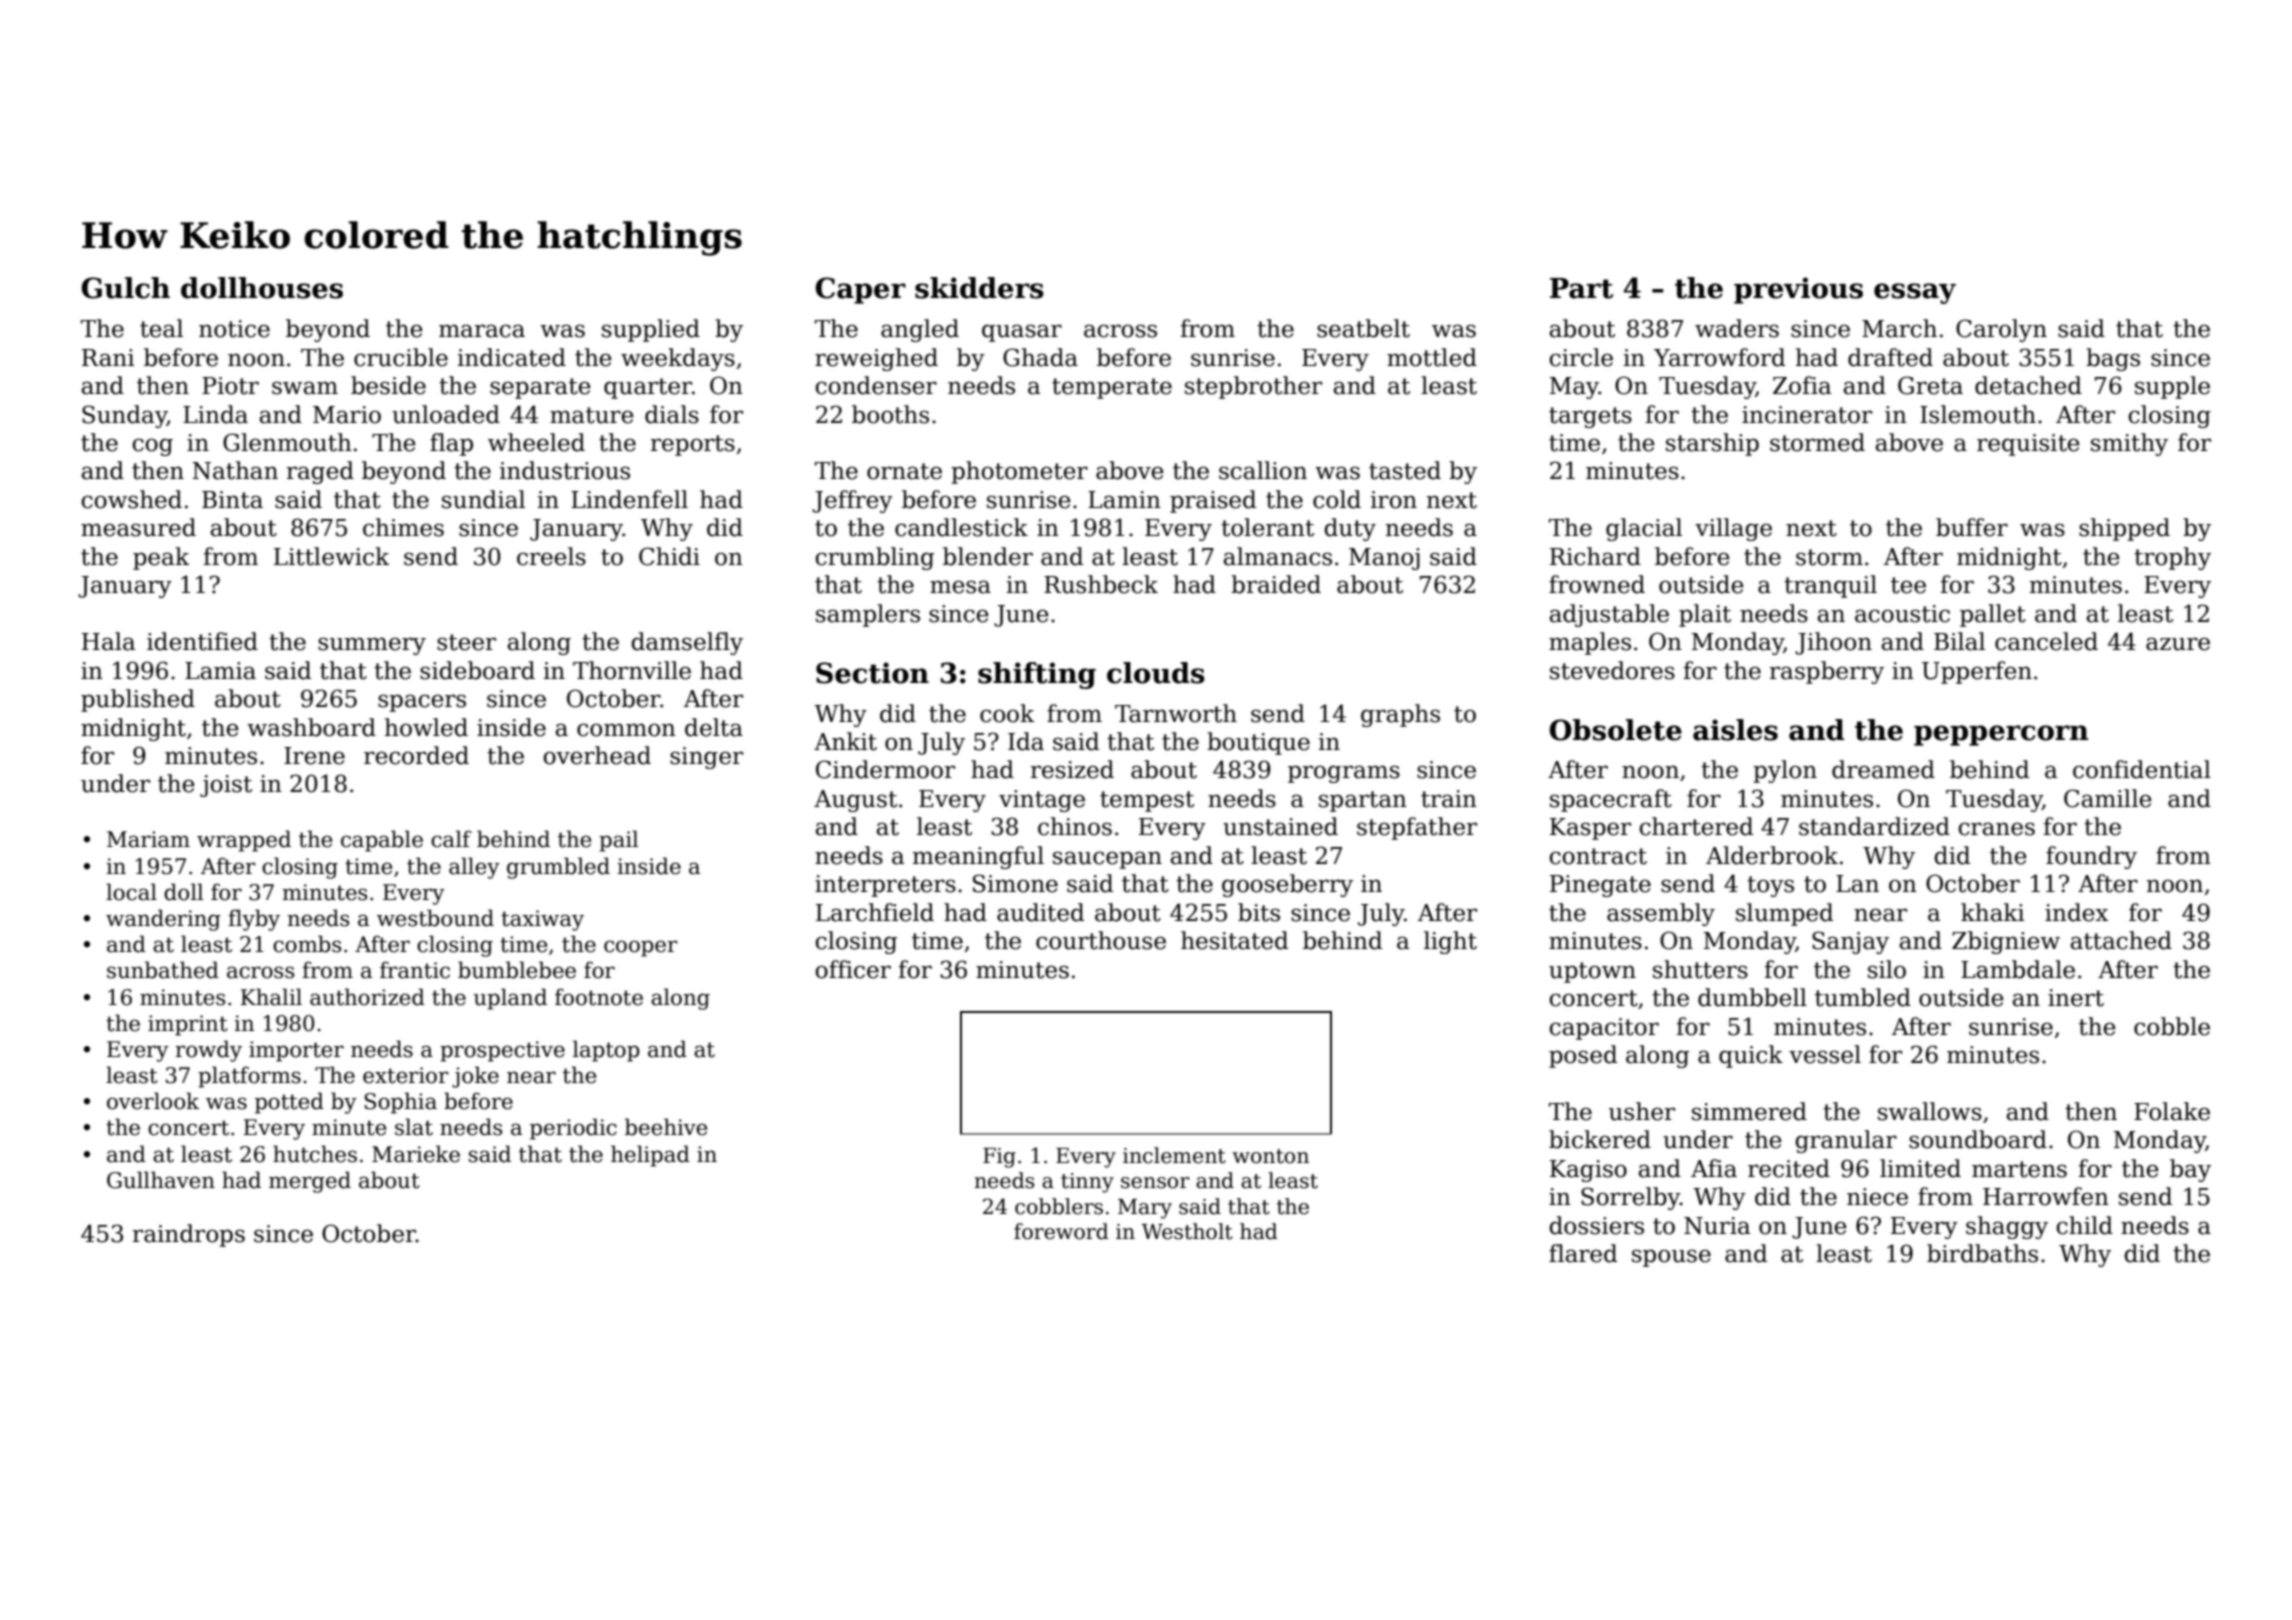 Image resolution: width=2292 pixels, height=1620 pixels. What do you see at coordinates (890, 414) in the page?
I see `booths` at bounding box center [890, 414].
